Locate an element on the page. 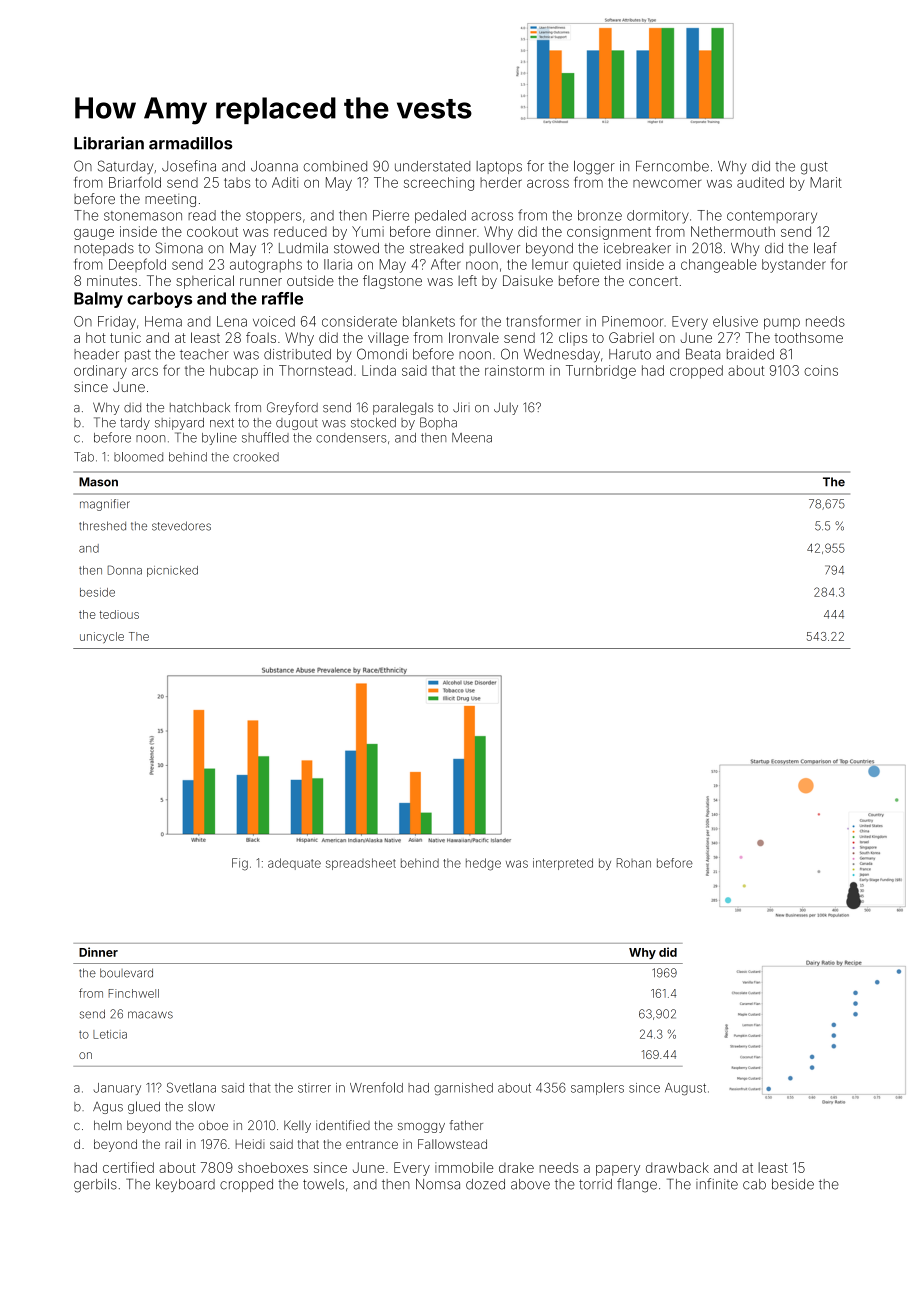 This image has height=1308, width=924. Bopha is located at coordinates (438, 423).
